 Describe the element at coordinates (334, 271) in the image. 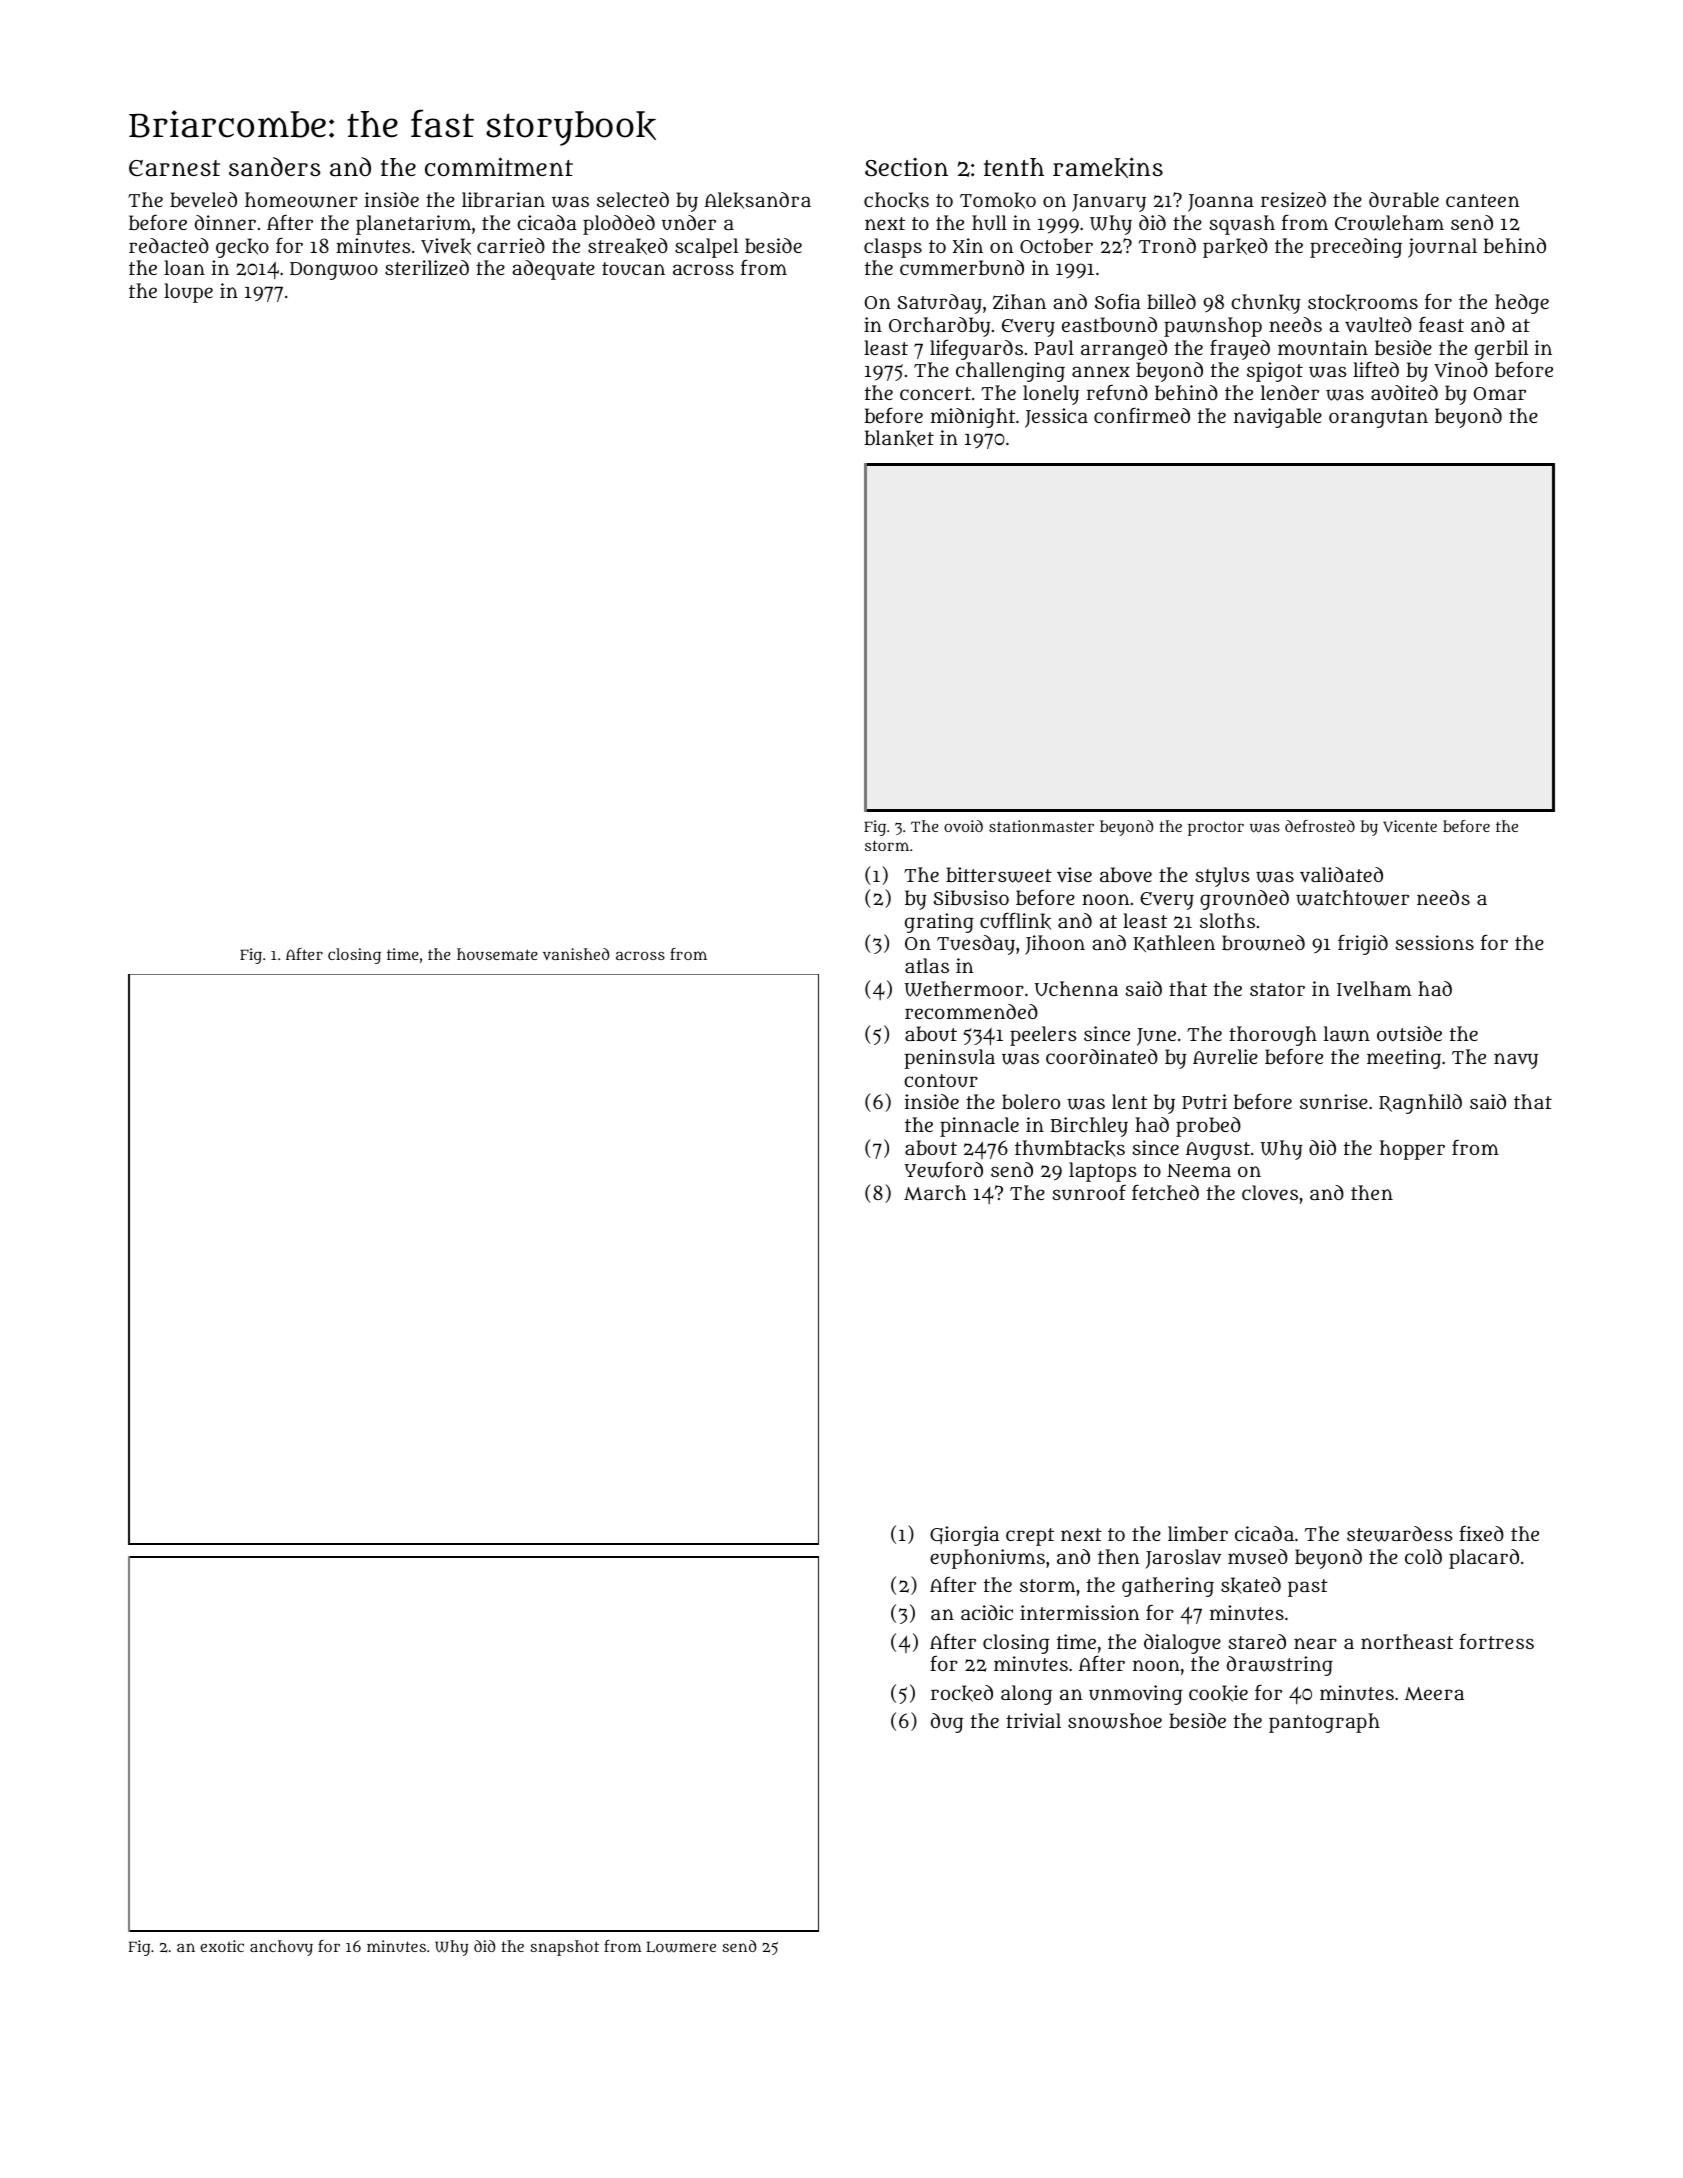

I see `Dongwoo` at that location.
